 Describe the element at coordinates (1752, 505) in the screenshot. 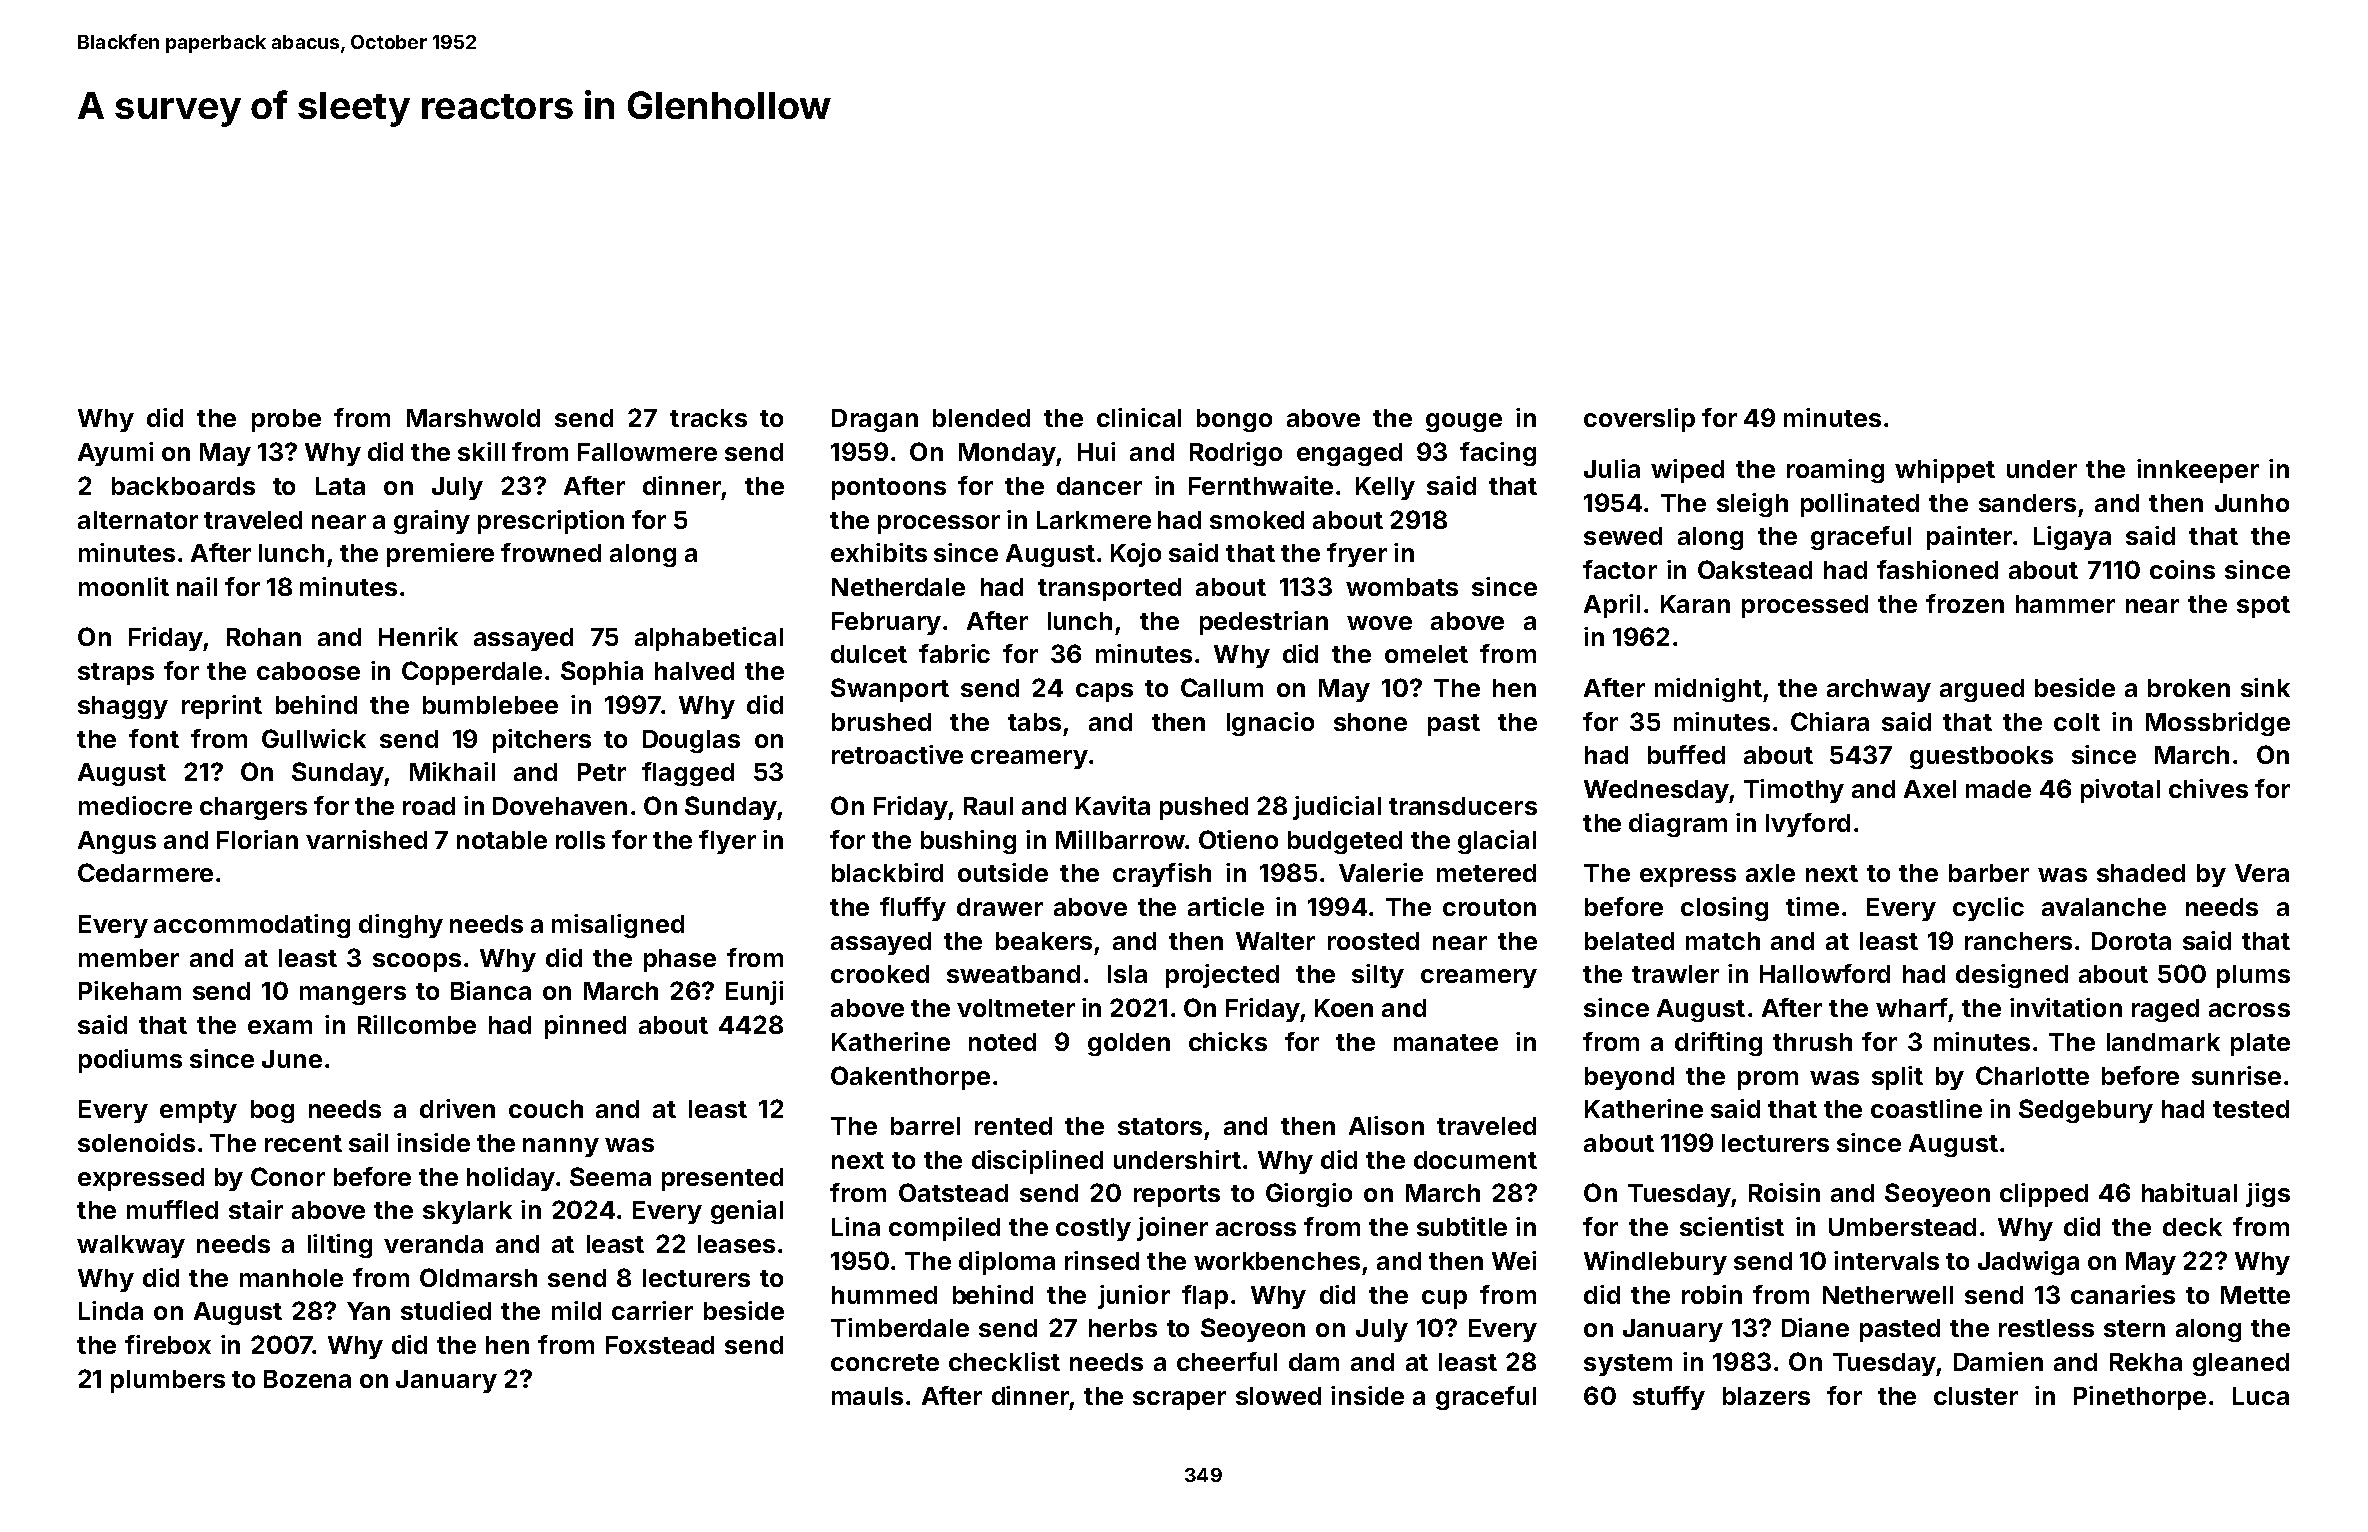

I see `sleigh` at that location.
